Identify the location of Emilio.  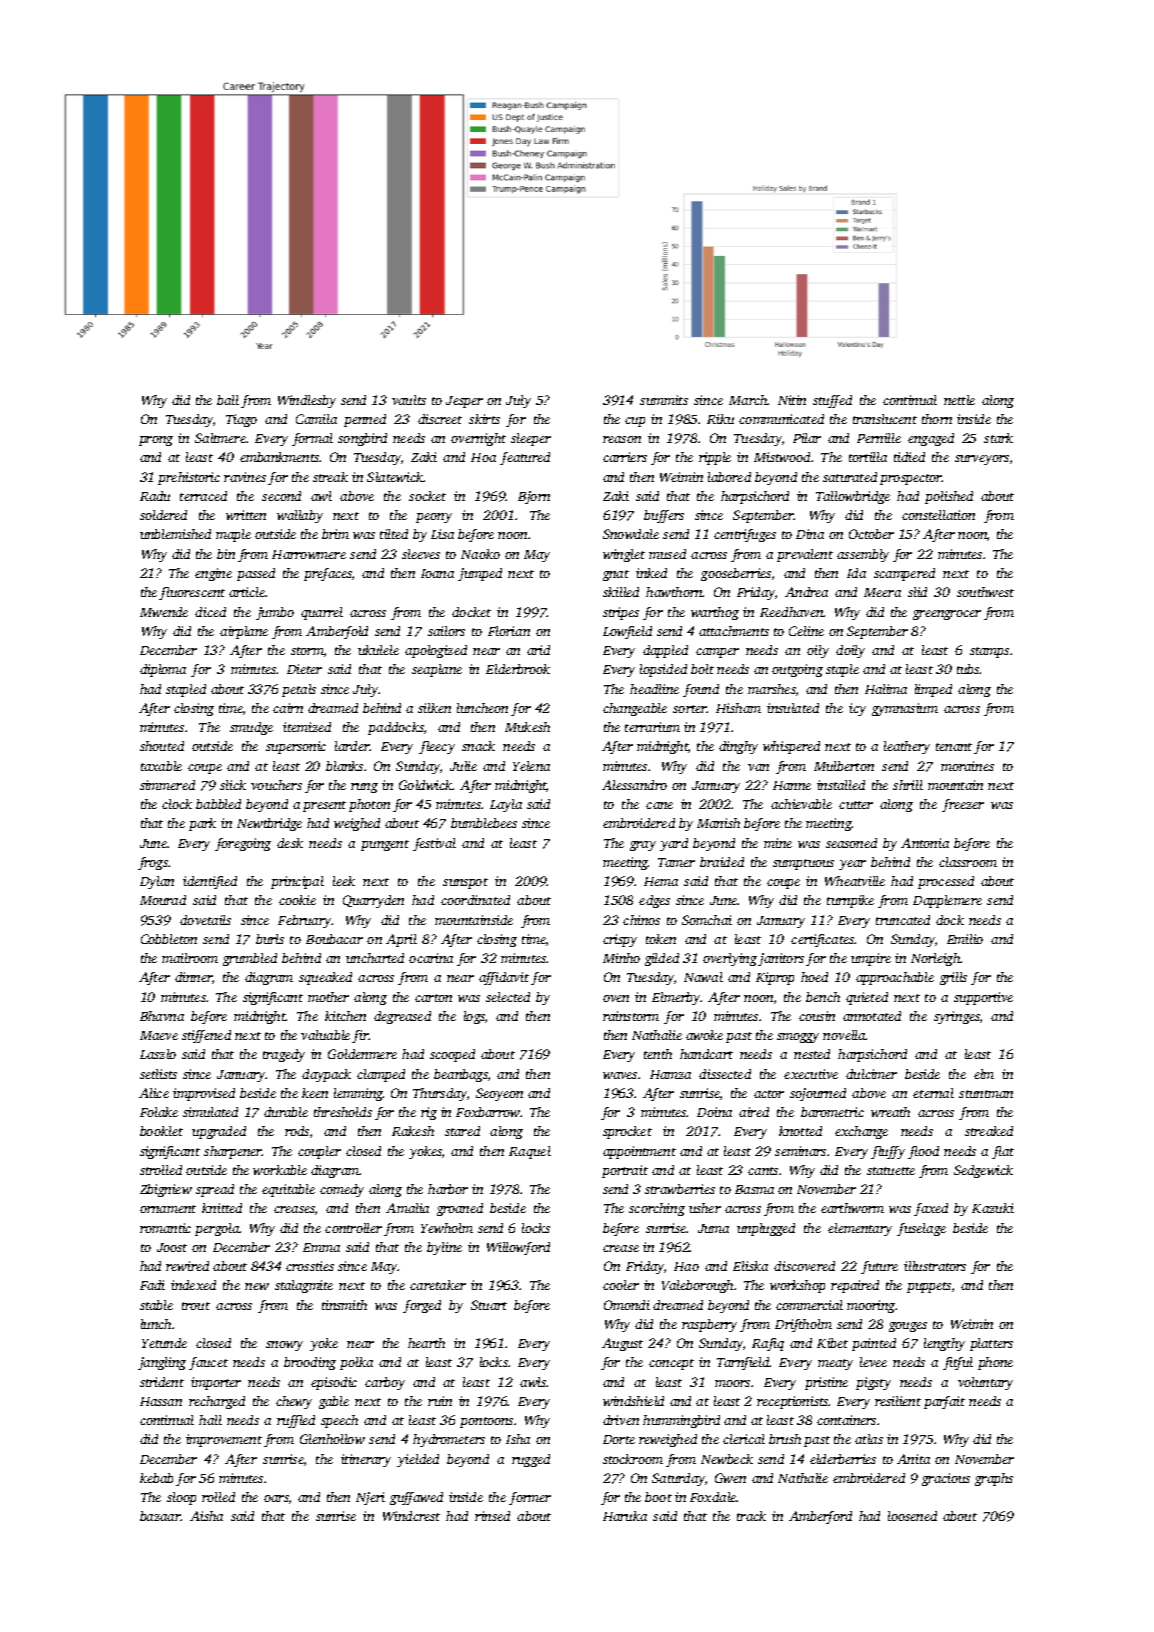
(965, 939).
